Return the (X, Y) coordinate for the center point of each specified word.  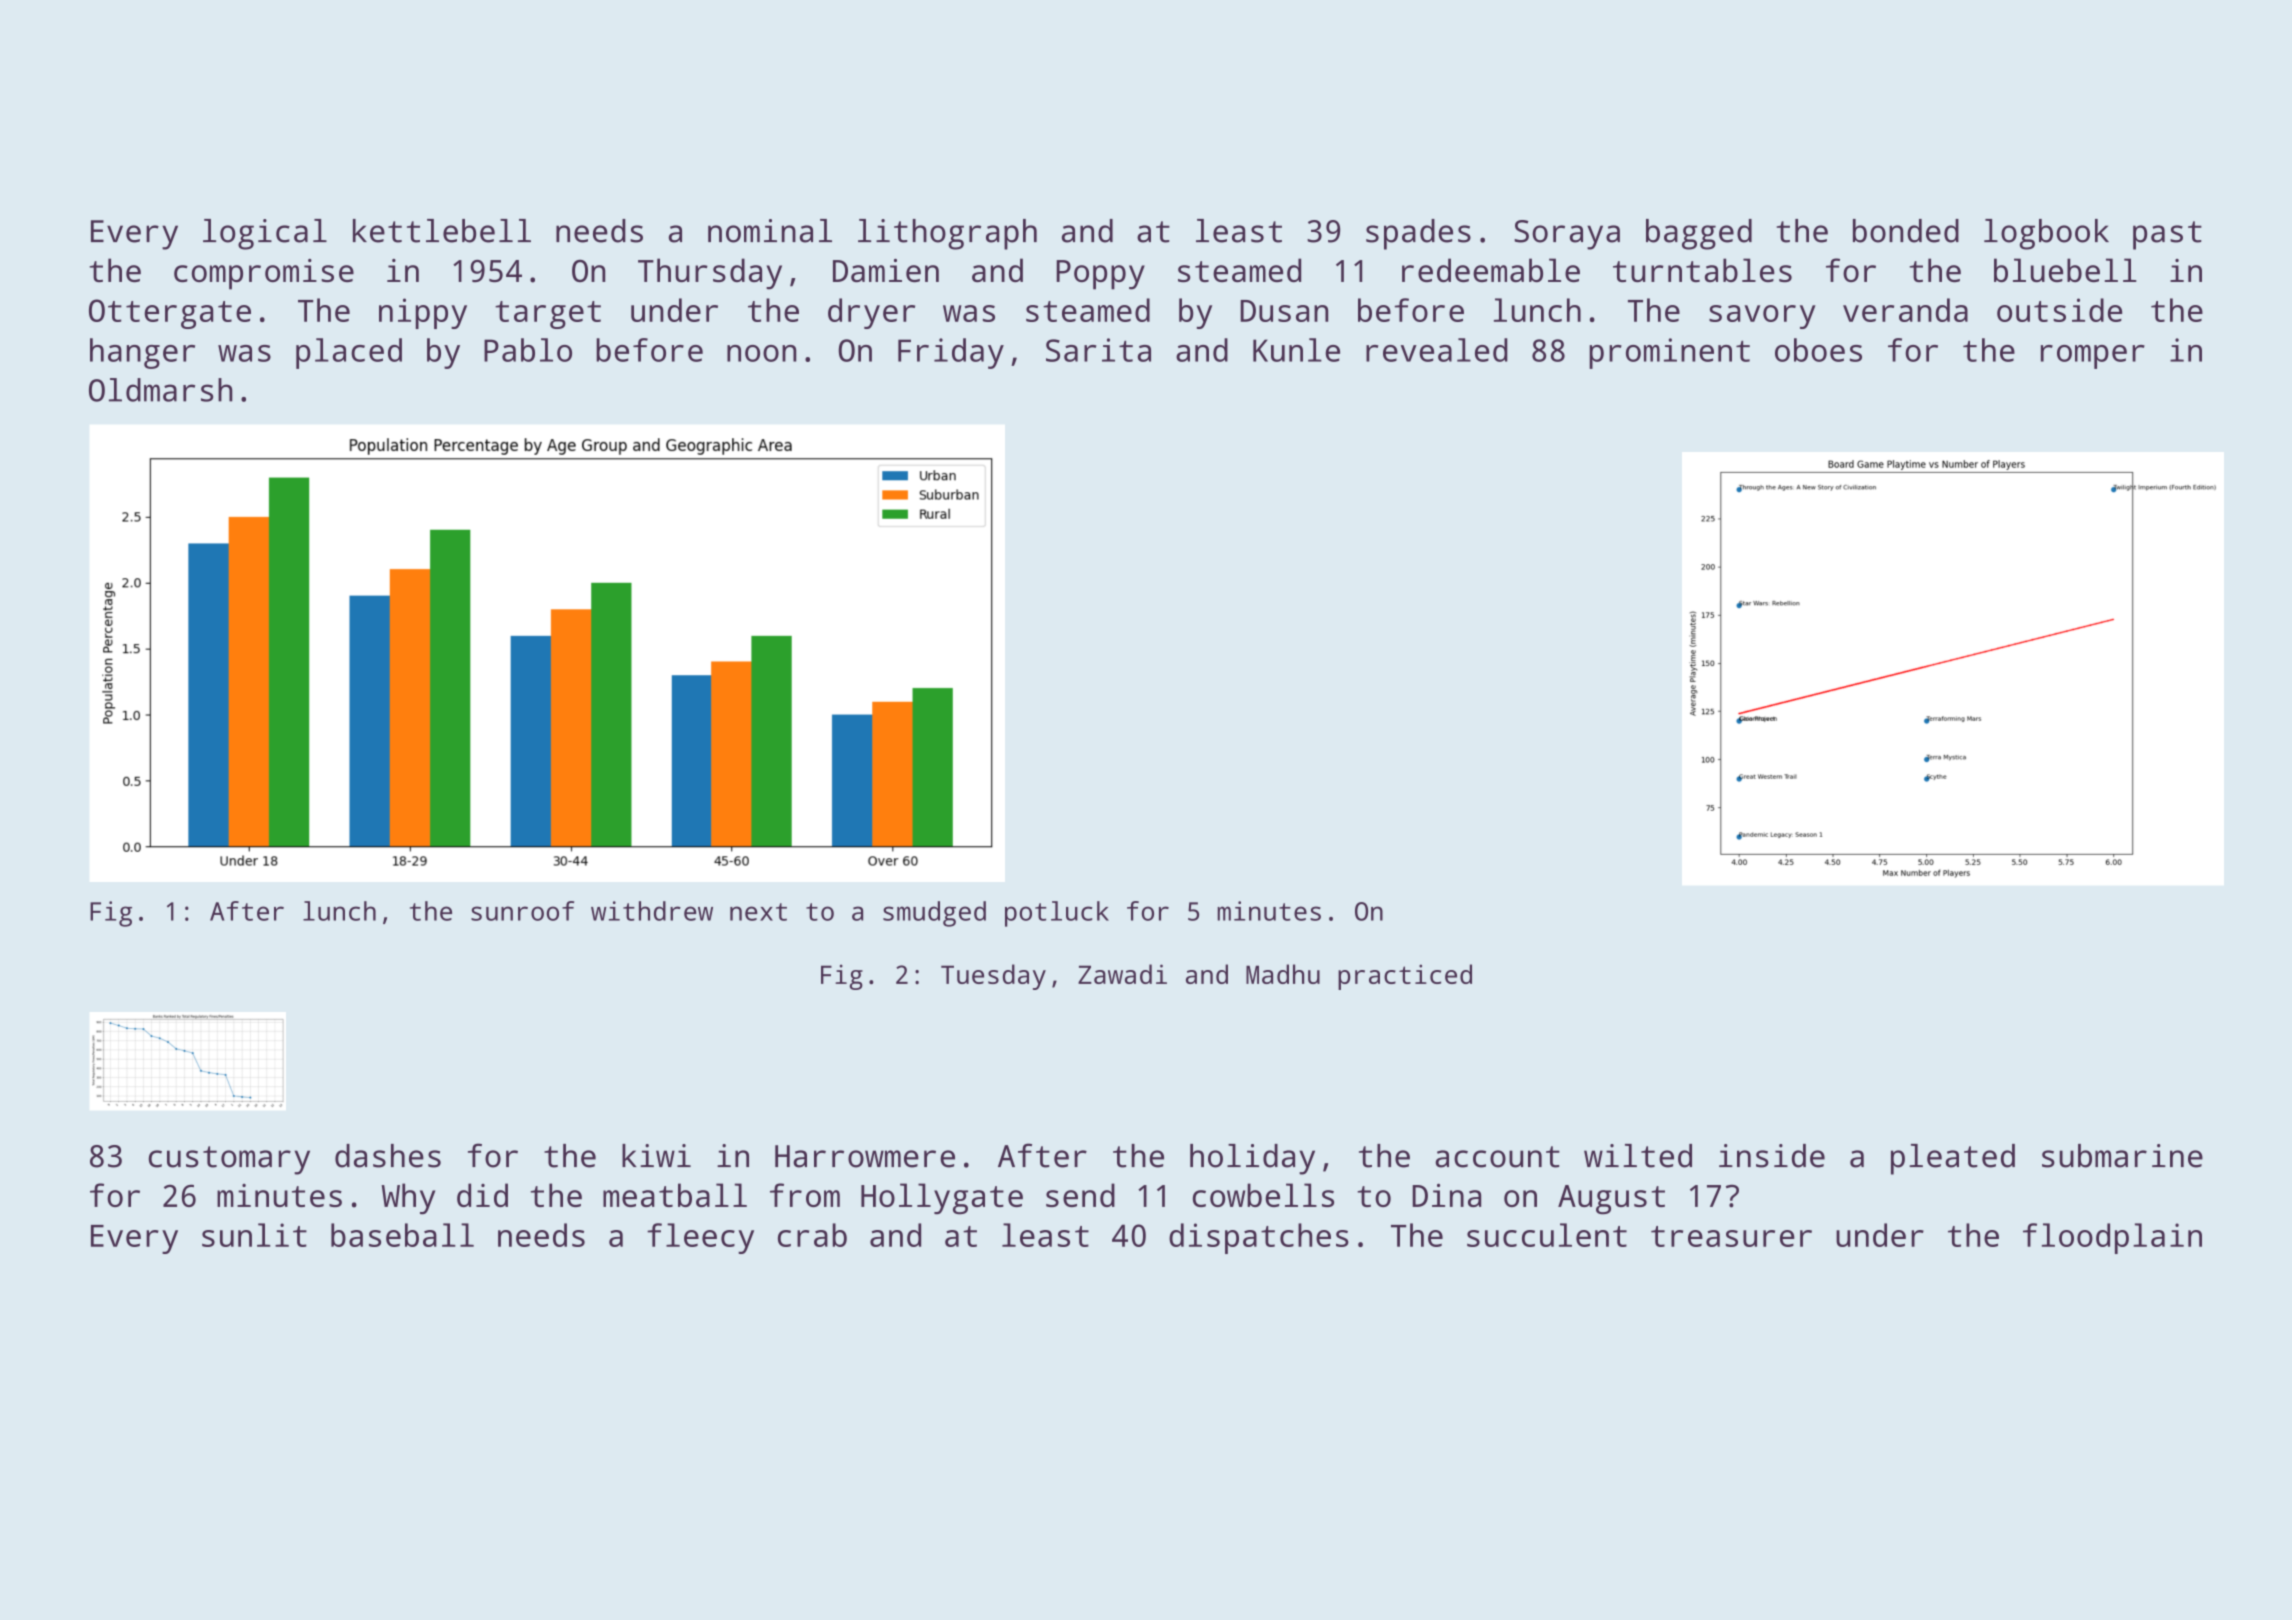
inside (1772, 1156)
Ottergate (170, 314)
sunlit (254, 1235)
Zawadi (1122, 974)
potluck (1057, 914)
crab (812, 1235)
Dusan (1284, 311)
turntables (1702, 270)
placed (349, 353)
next (758, 912)
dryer (871, 313)
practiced (1405, 977)
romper (2093, 357)
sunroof (522, 911)
